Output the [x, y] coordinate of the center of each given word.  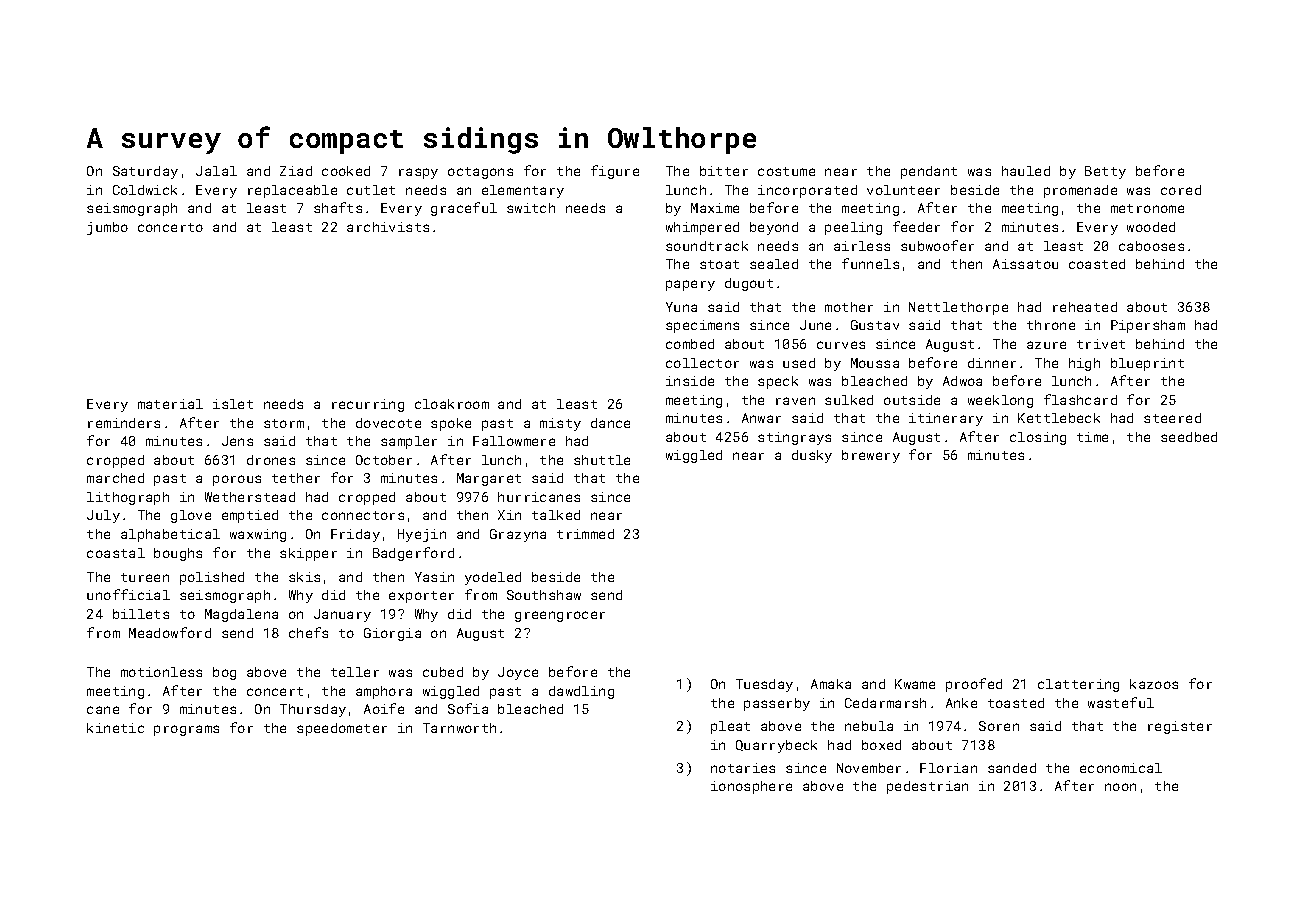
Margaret [489, 479]
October [384, 460]
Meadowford [170, 632]
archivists [388, 227]
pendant [929, 172]
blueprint [1147, 364]
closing [1038, 438]
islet [233, 404]
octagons [480, 173]
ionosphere [751, 787]
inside [690, 381]
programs [186, 730]
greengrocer [560, 616]
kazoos [1154, 684]
